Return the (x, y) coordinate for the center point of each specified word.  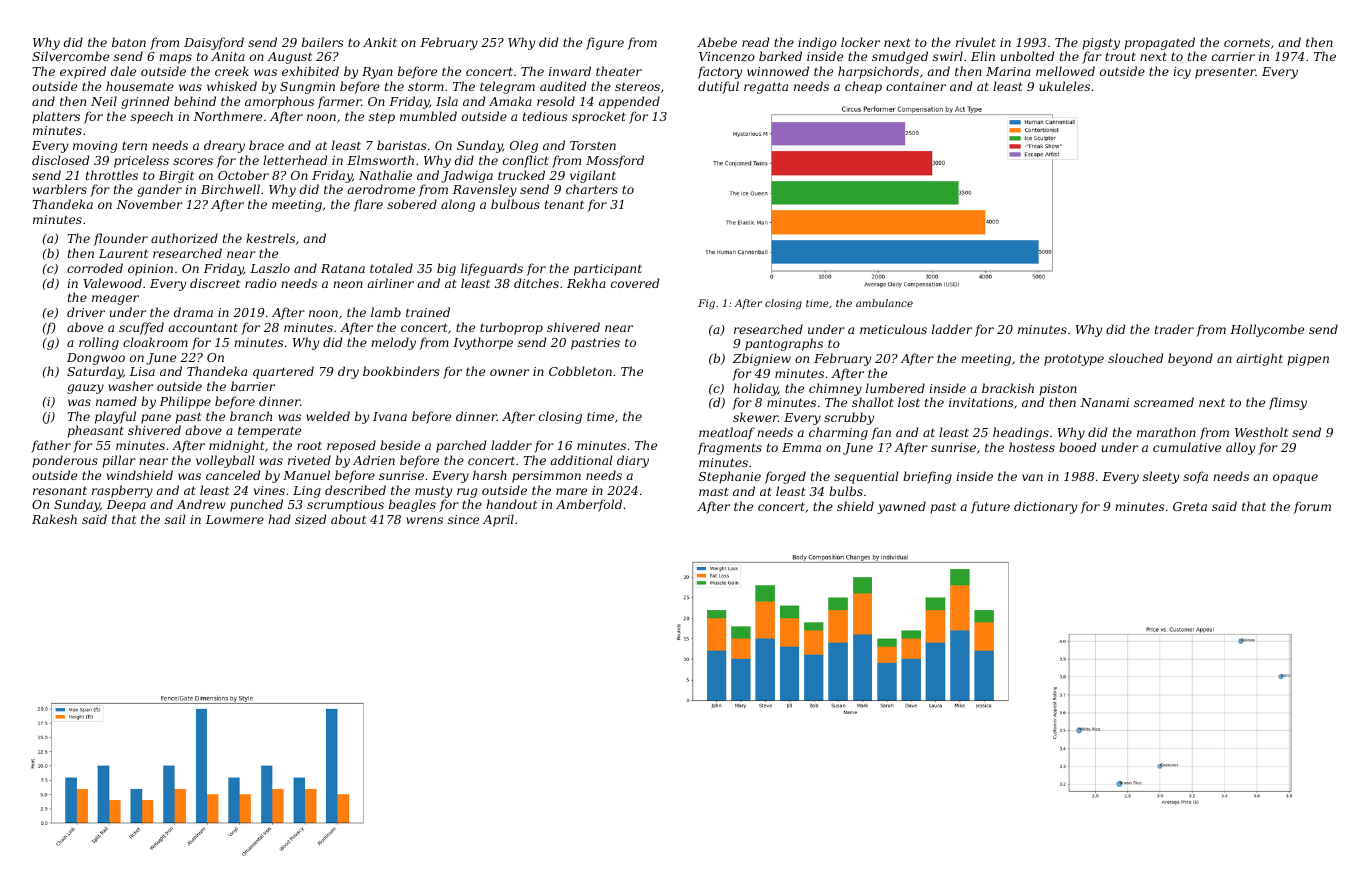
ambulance (884, 303)
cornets (1247, 43)
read (755, 42)
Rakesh (54, 519)
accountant (203, 327)
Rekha (586, 283)
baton (129, 42)
